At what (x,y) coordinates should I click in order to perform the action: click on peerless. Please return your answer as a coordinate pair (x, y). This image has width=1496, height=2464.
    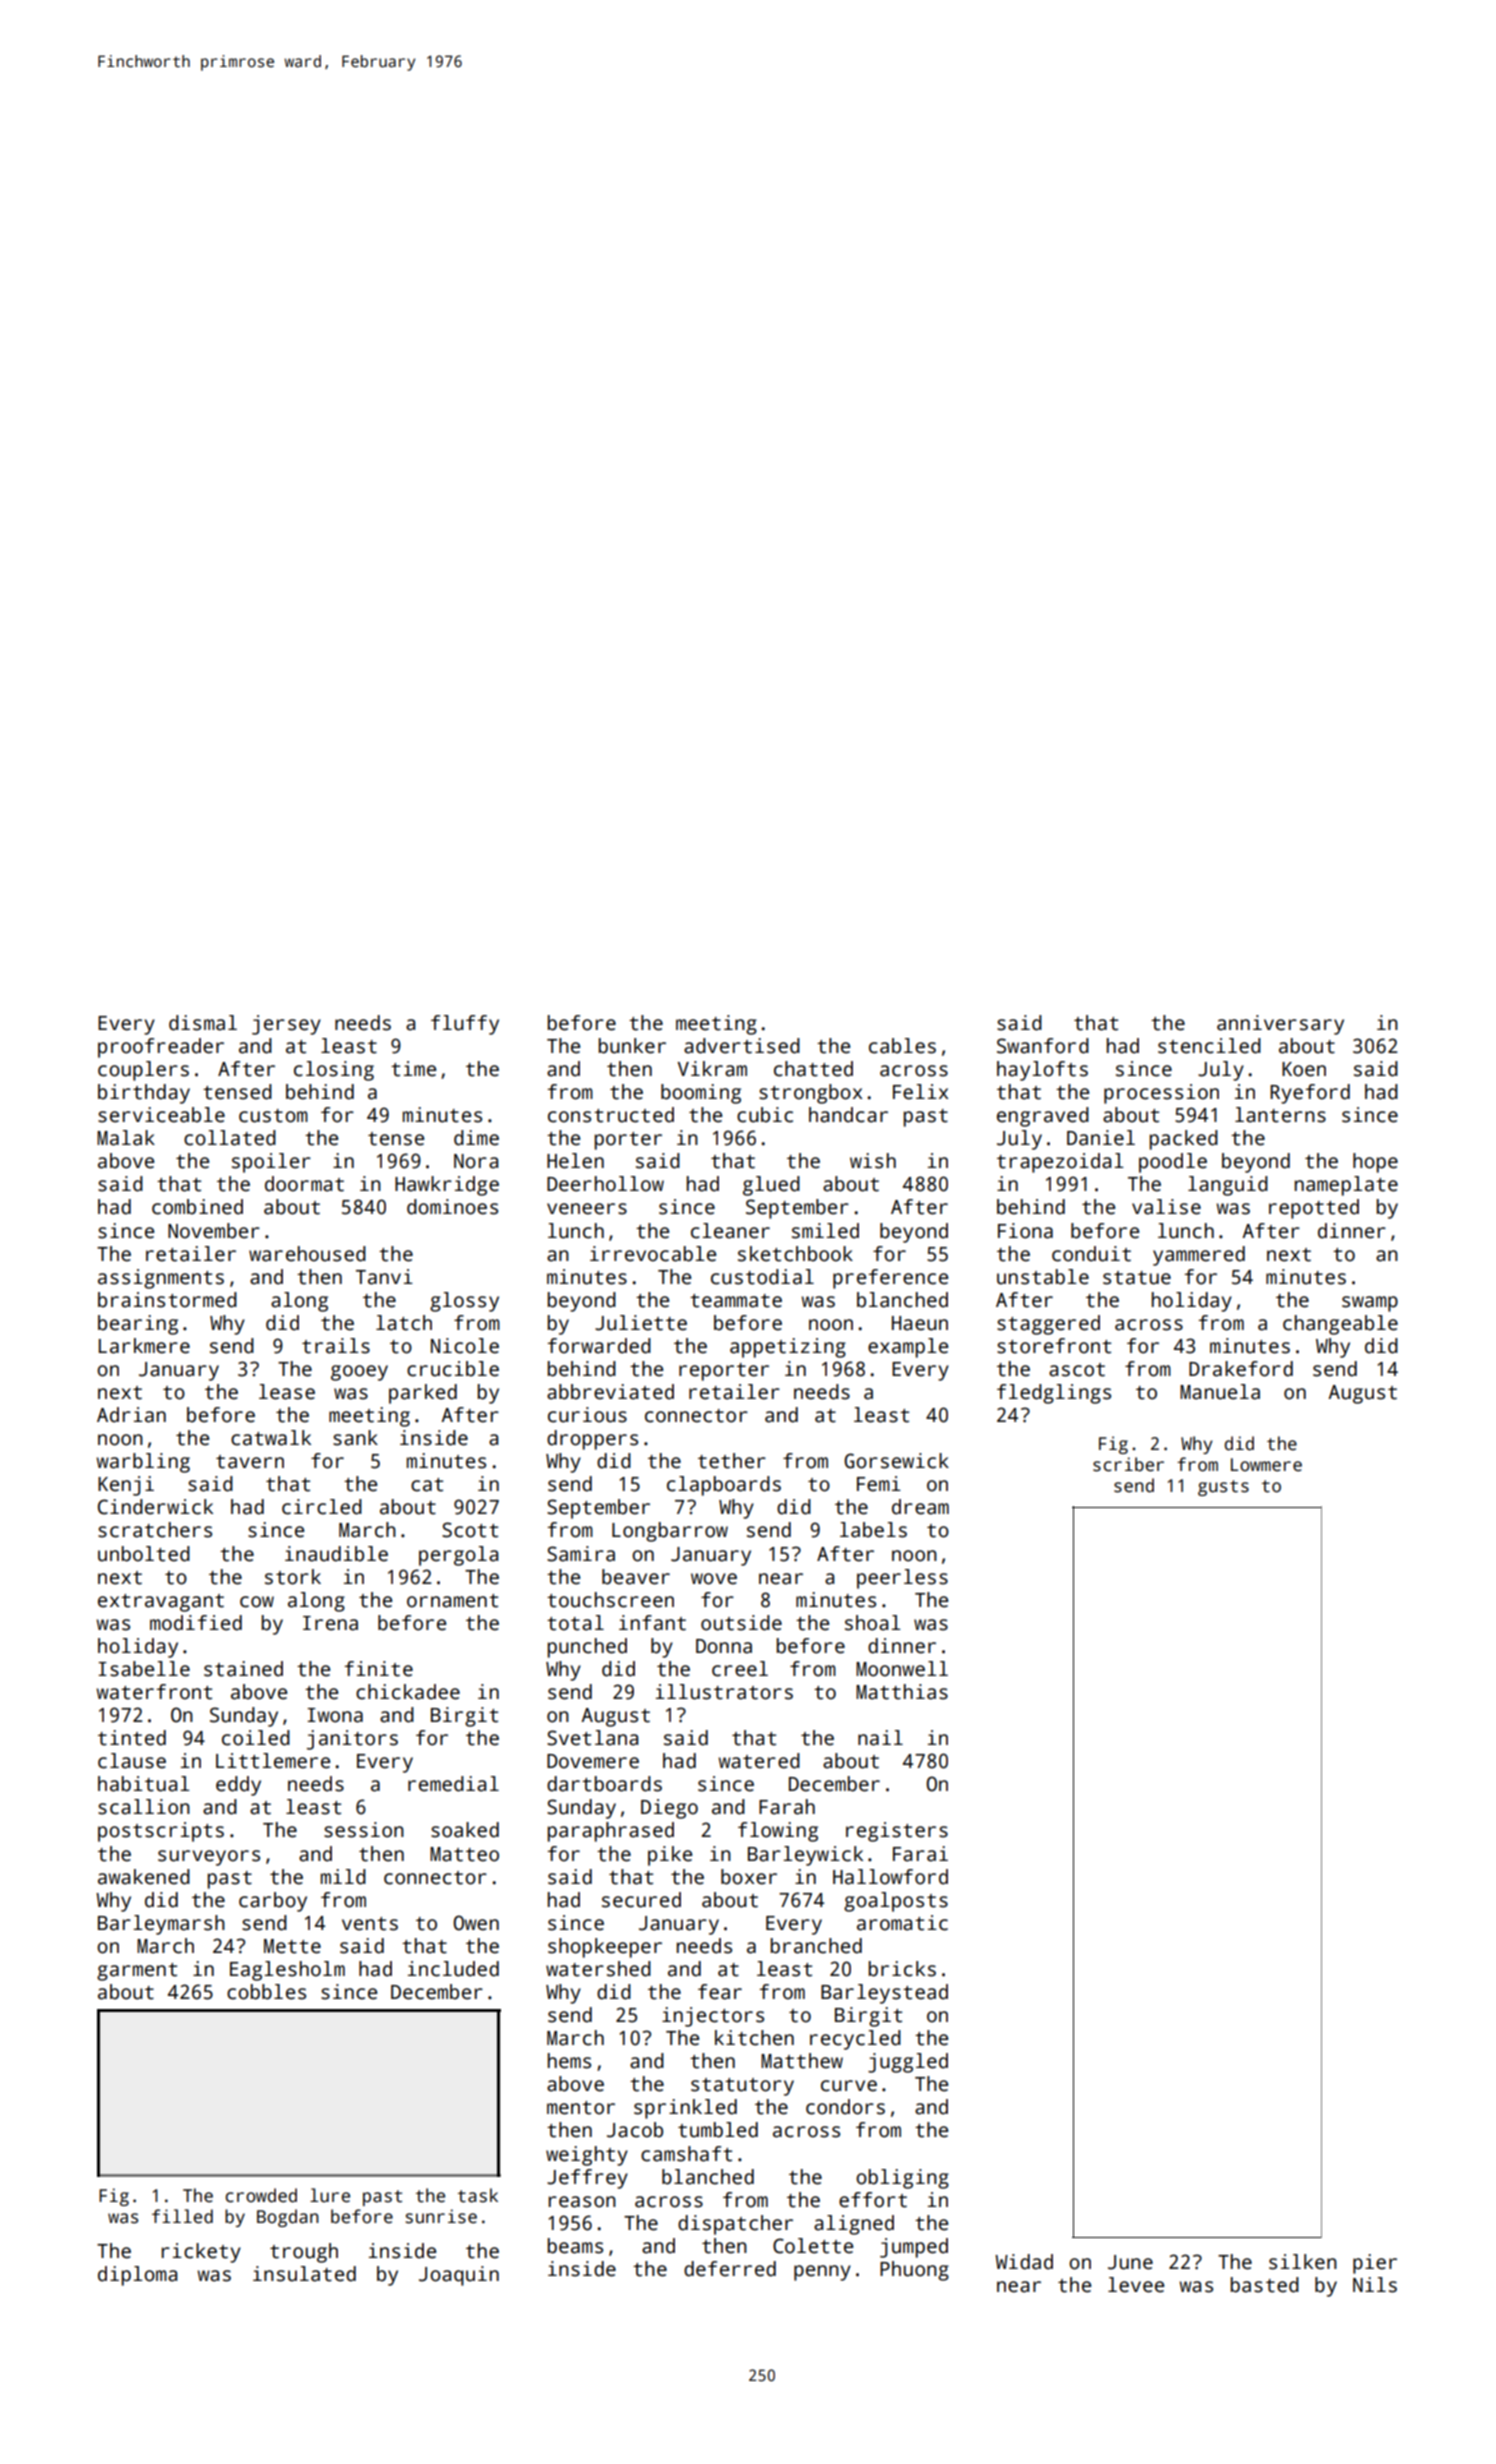
    Looking at the image, I should click on (902, 1579).
